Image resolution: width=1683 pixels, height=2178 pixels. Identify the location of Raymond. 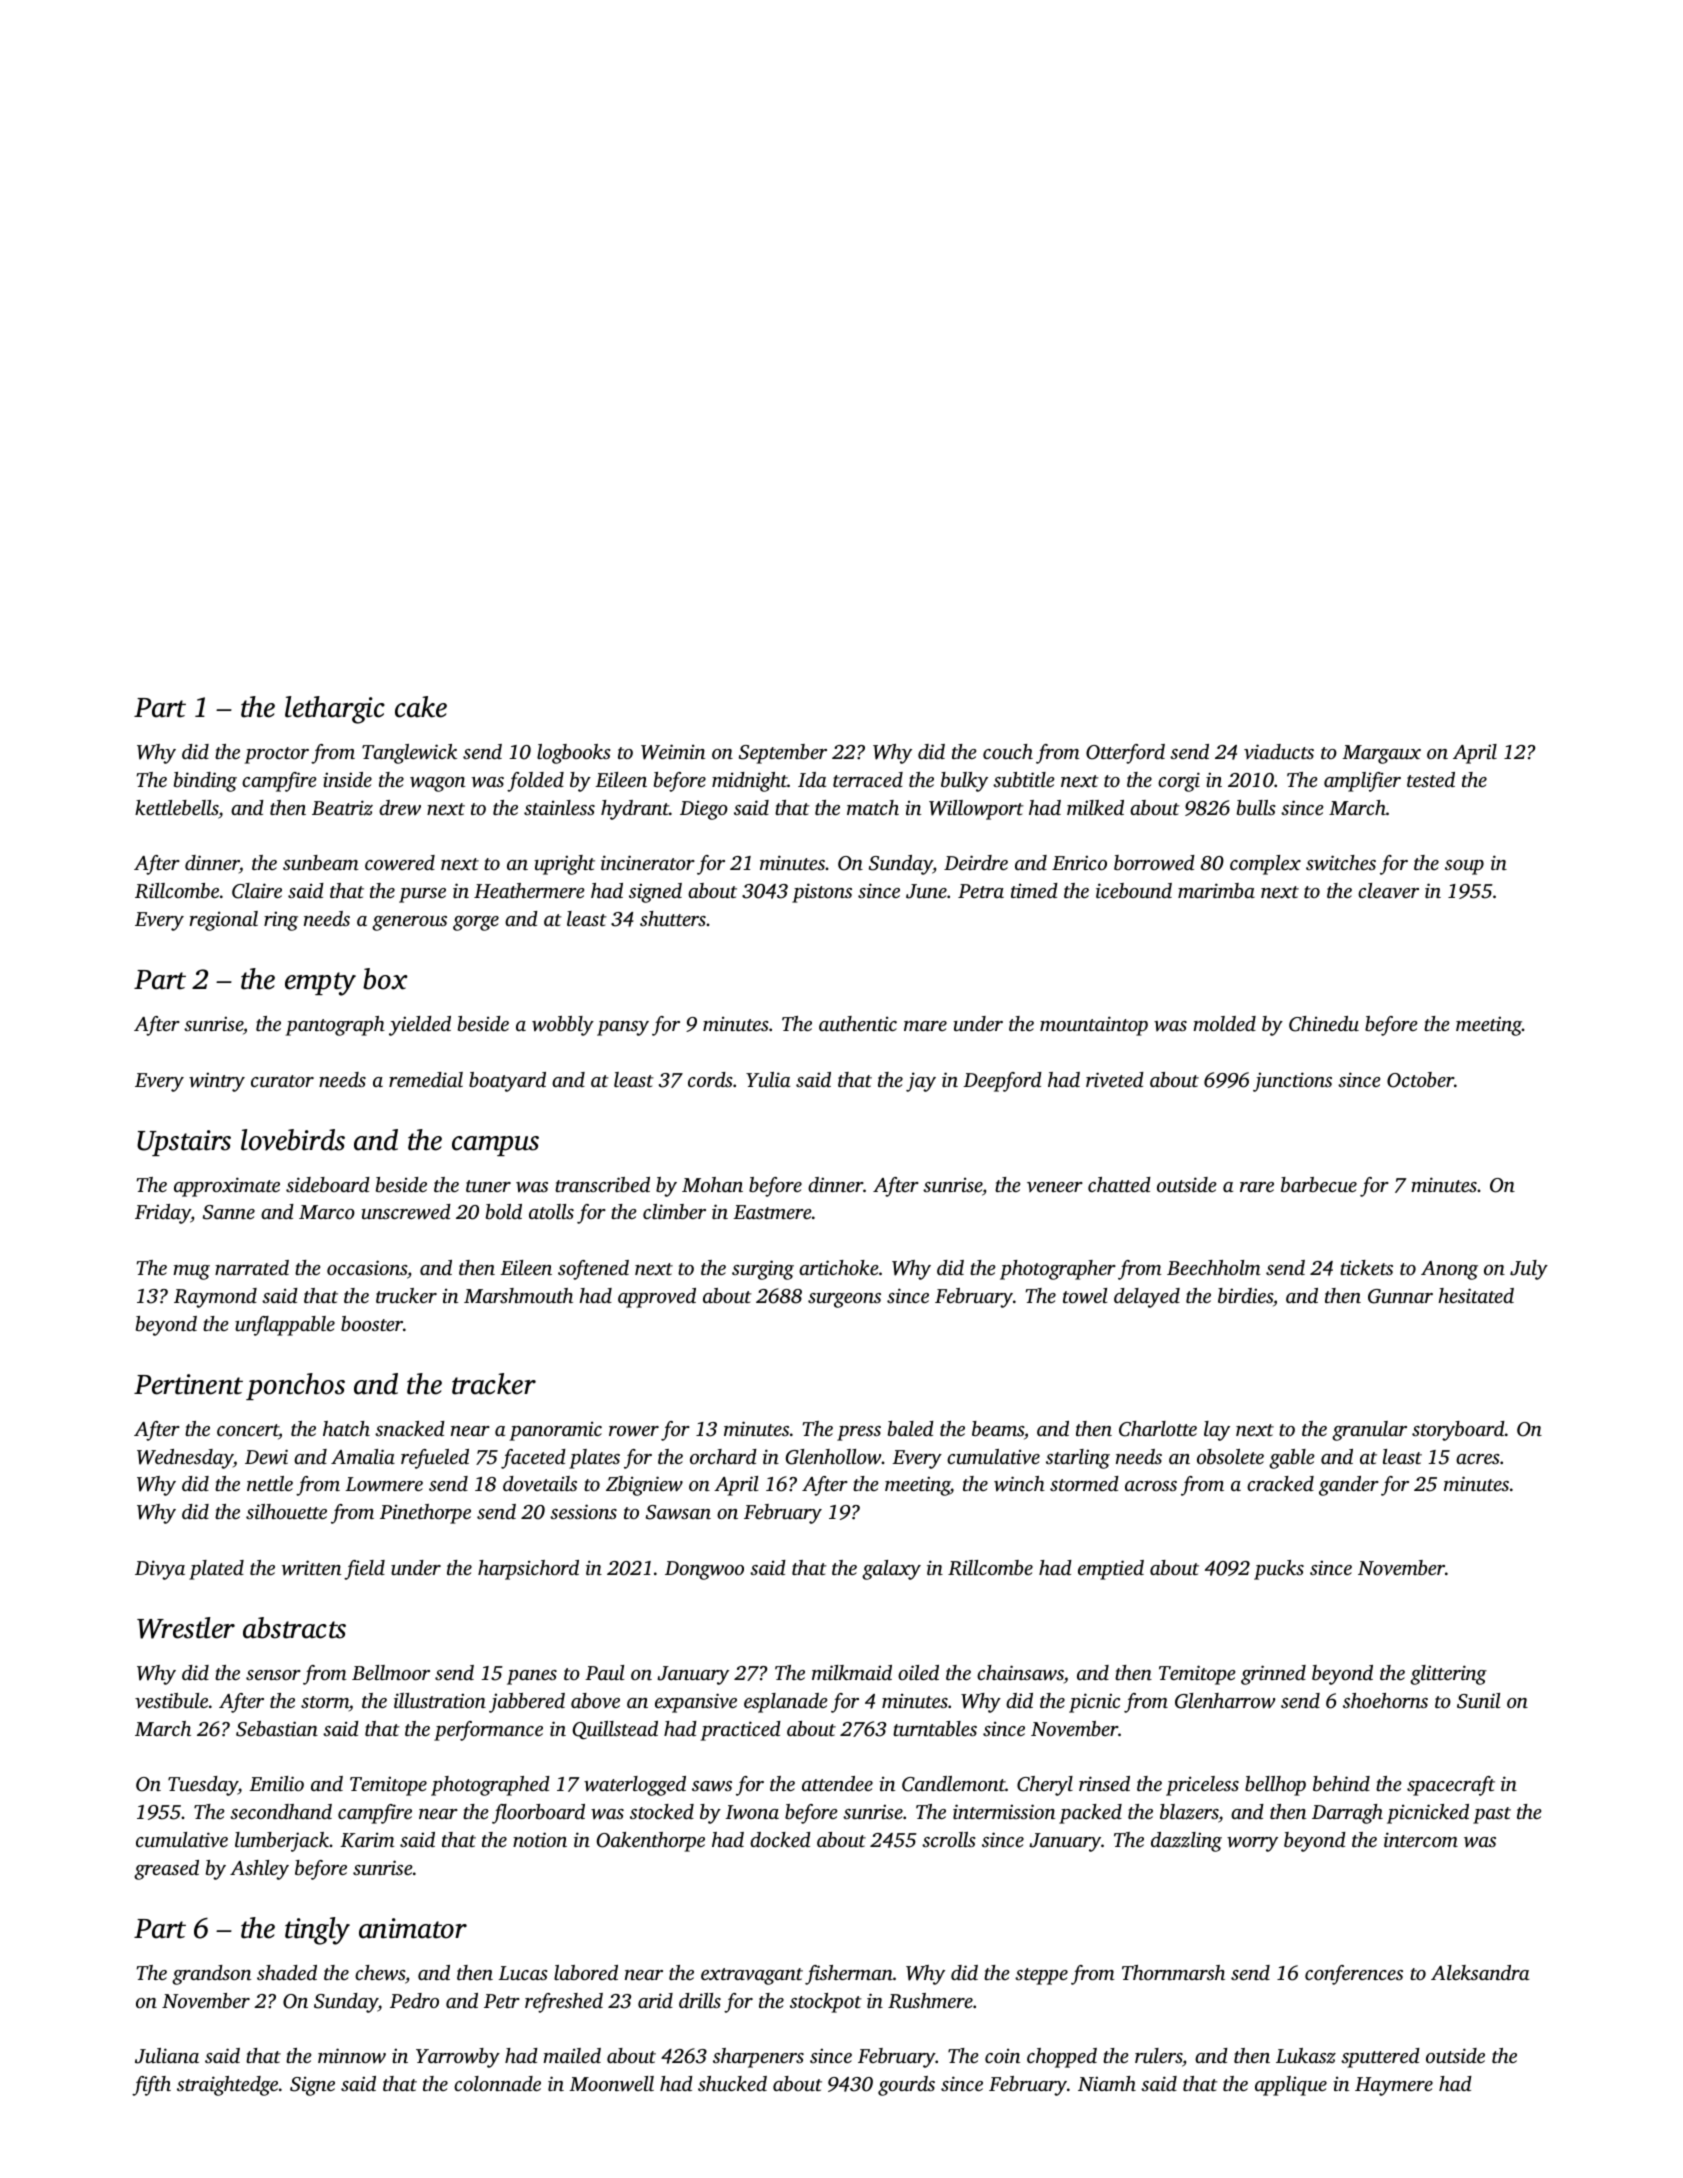
(215, 1298).
